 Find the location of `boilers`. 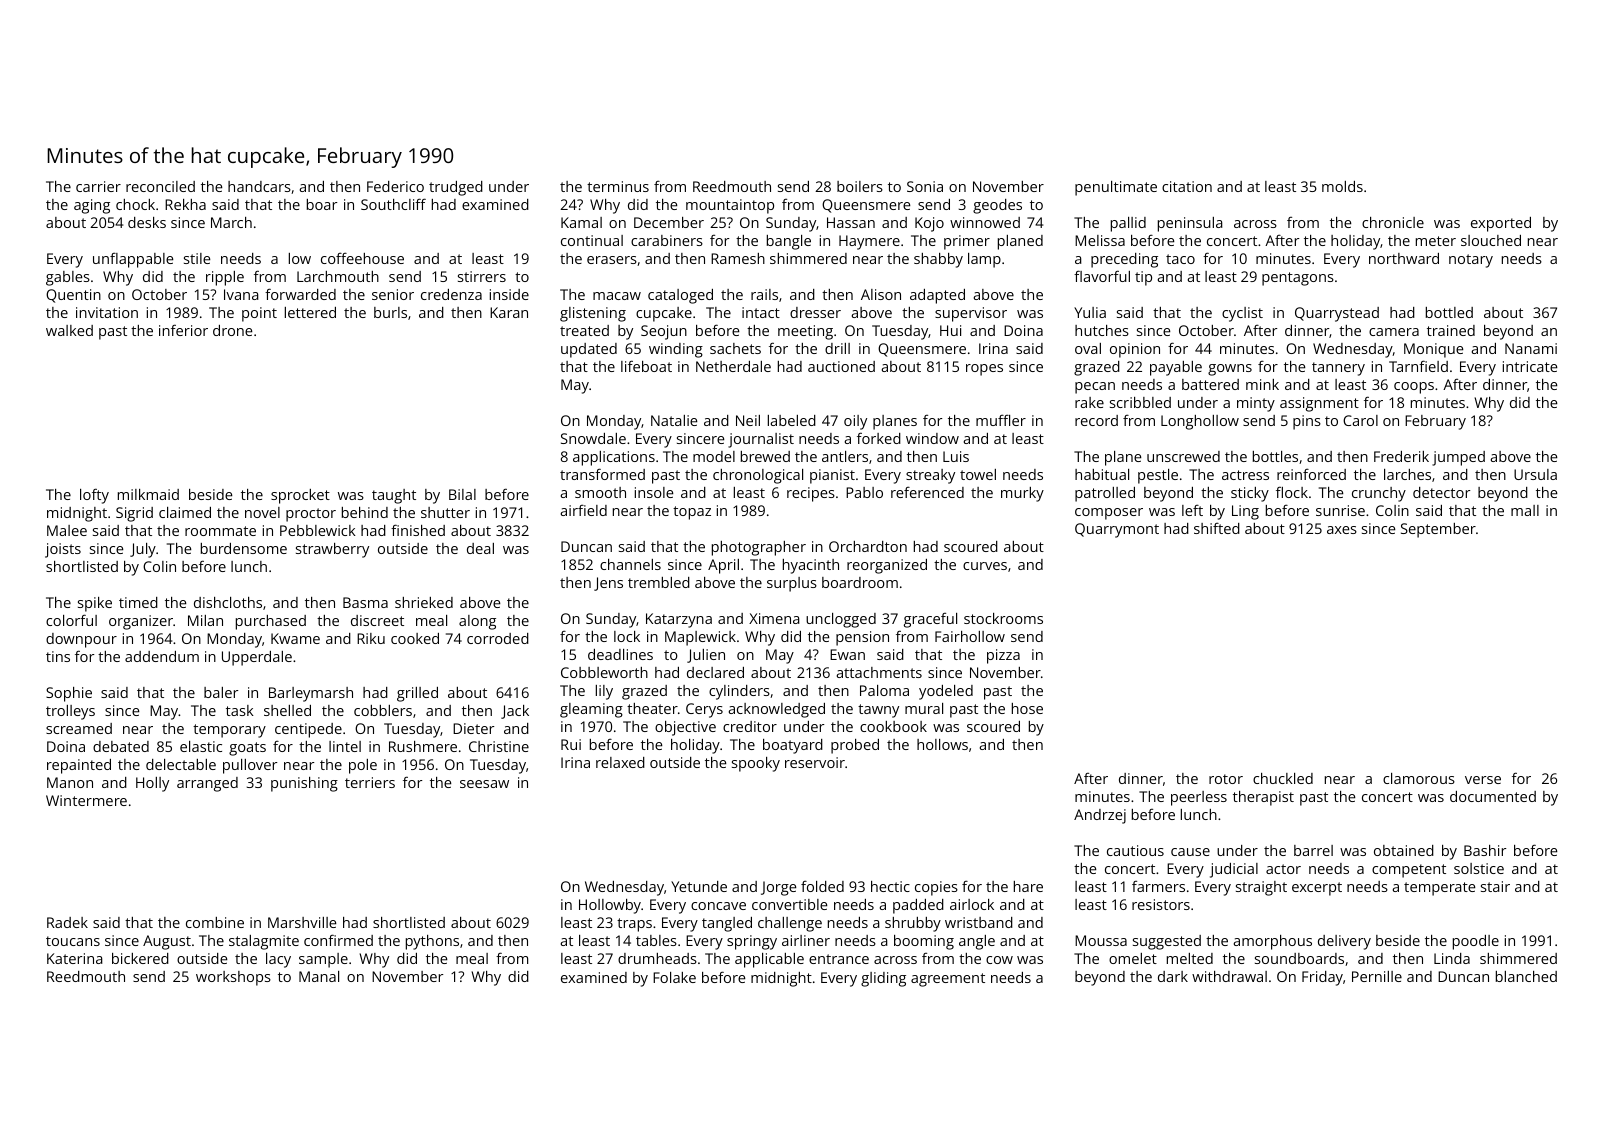

boilers is located at coordinates (860, 186).
